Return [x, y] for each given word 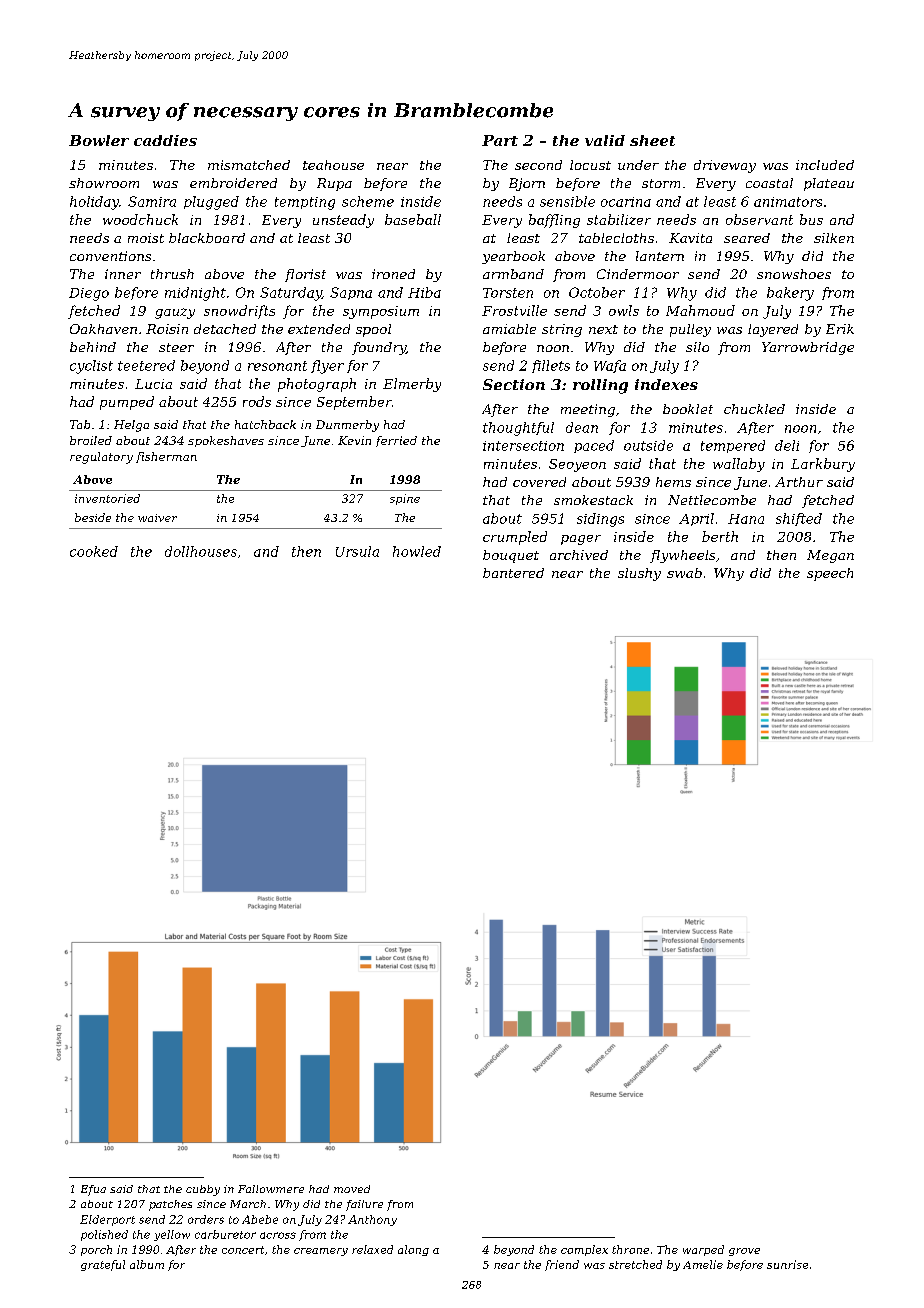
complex [584, 1250]
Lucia [153, 384]
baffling [554, 221]
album [147, 1264]
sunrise [787, 1264]
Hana [746, 519]
